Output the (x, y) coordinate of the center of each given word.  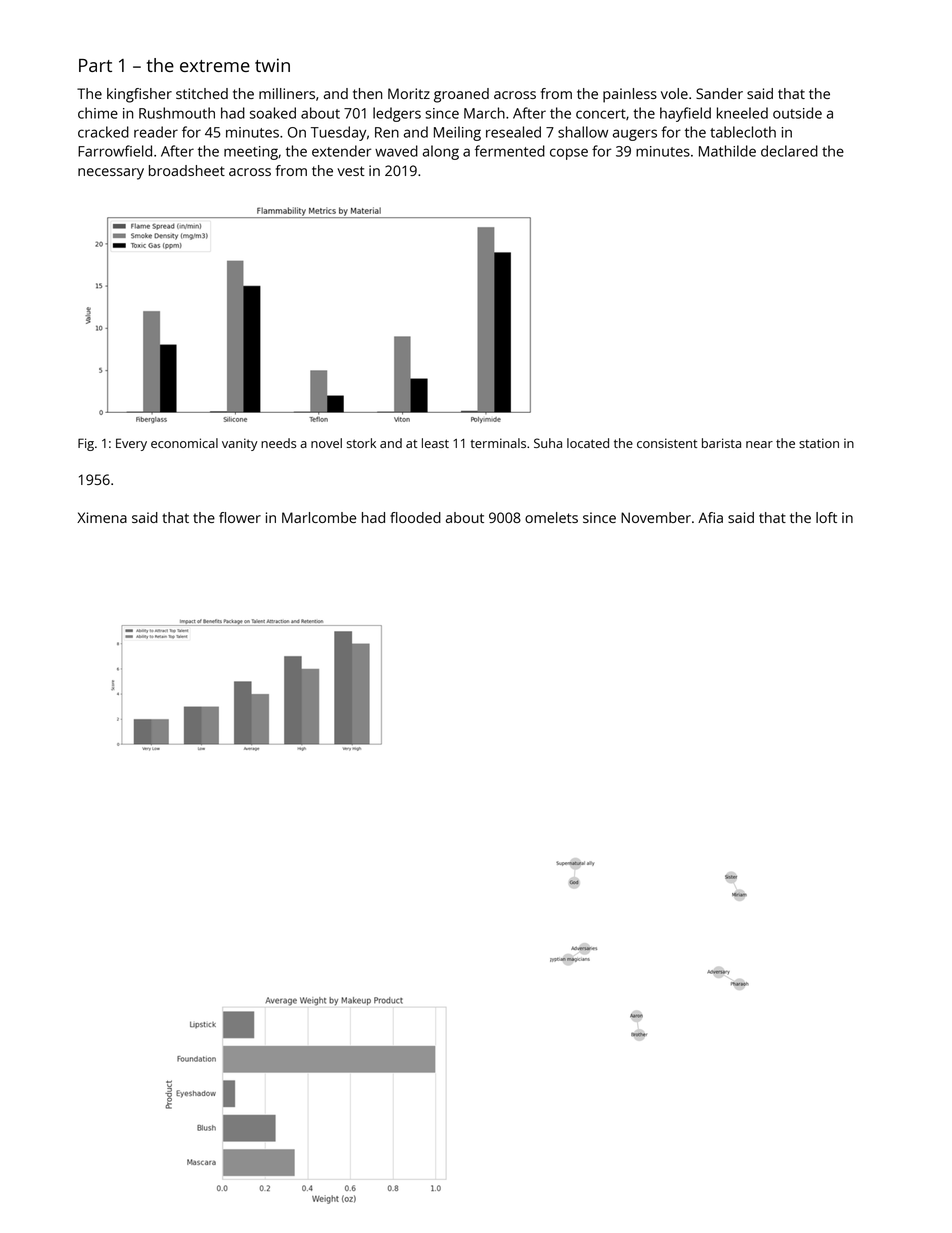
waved (396, 151)
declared (789, 151)
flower (240, 517)
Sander (719, 93)
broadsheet (187, 170)
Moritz (409, 93)
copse (569, 154)
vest (351, 171)
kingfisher (139, 95)
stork (361, 443)
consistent (667, 443)
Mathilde (727, 151)
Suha (548, 443)
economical (184, 443)
